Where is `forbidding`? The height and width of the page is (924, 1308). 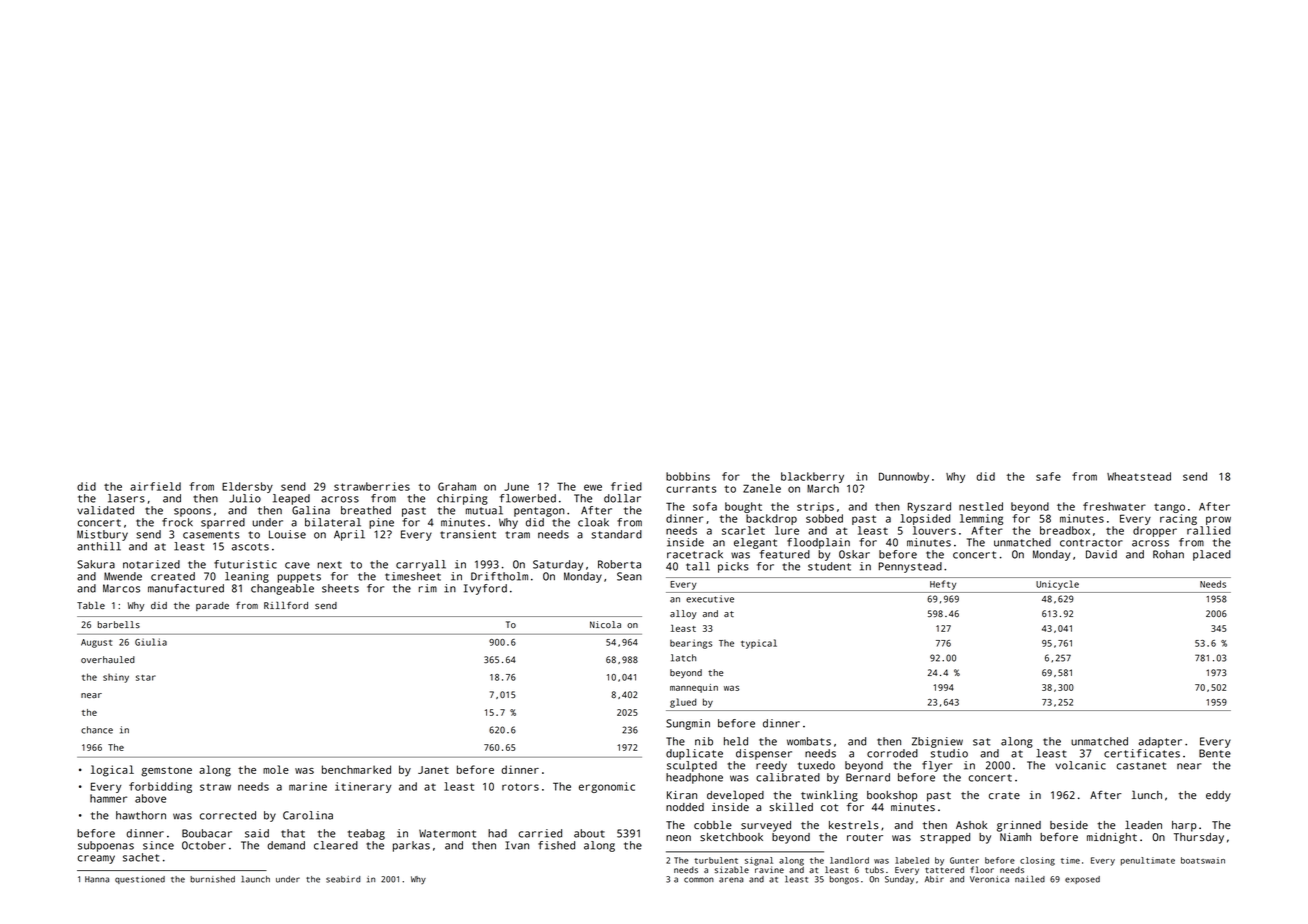
forbidding is located at coordinates (160, 787).
